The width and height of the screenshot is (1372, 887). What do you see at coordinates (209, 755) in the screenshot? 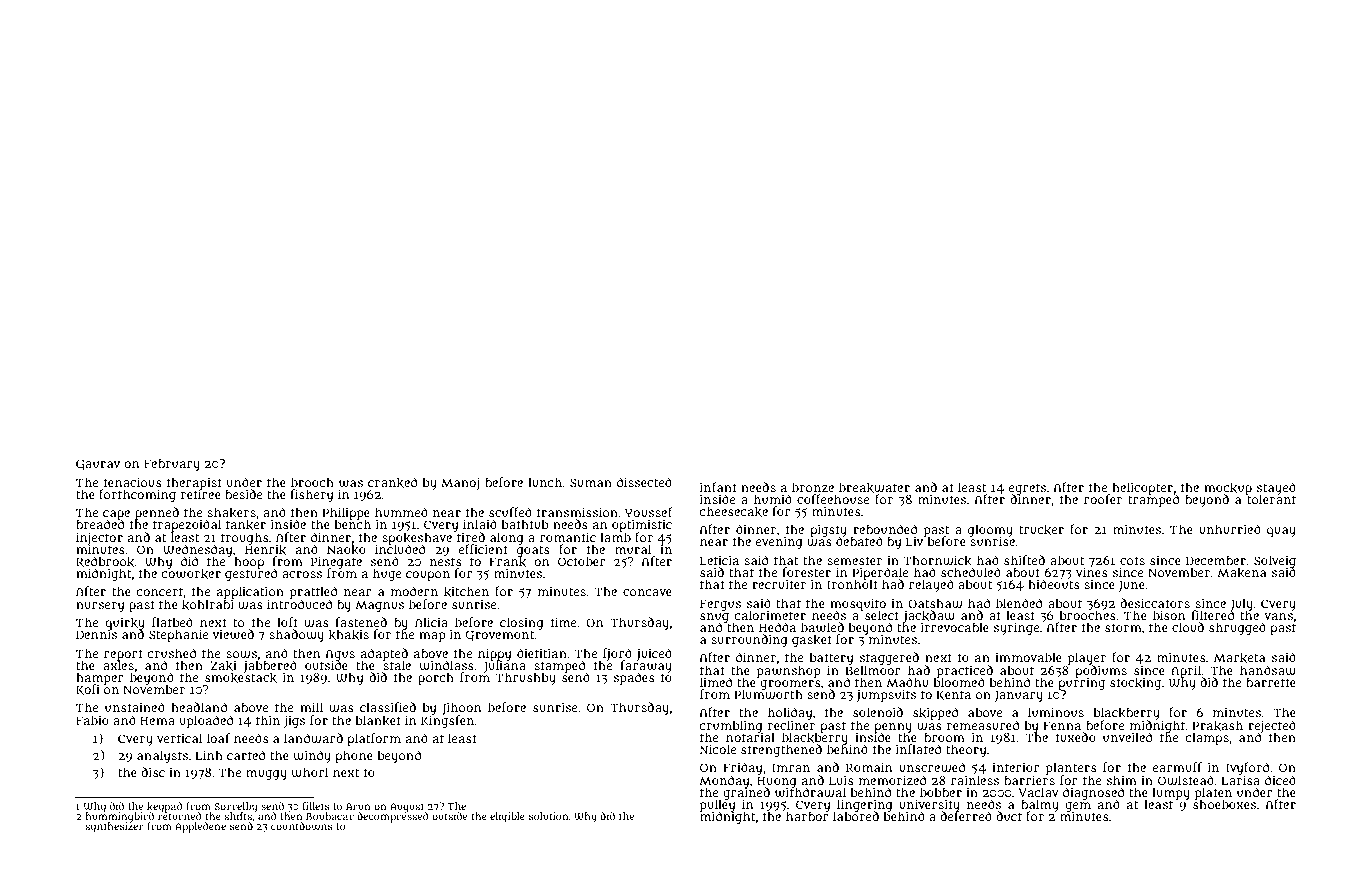
I see `Linh` at bounding box center [209, 755].
